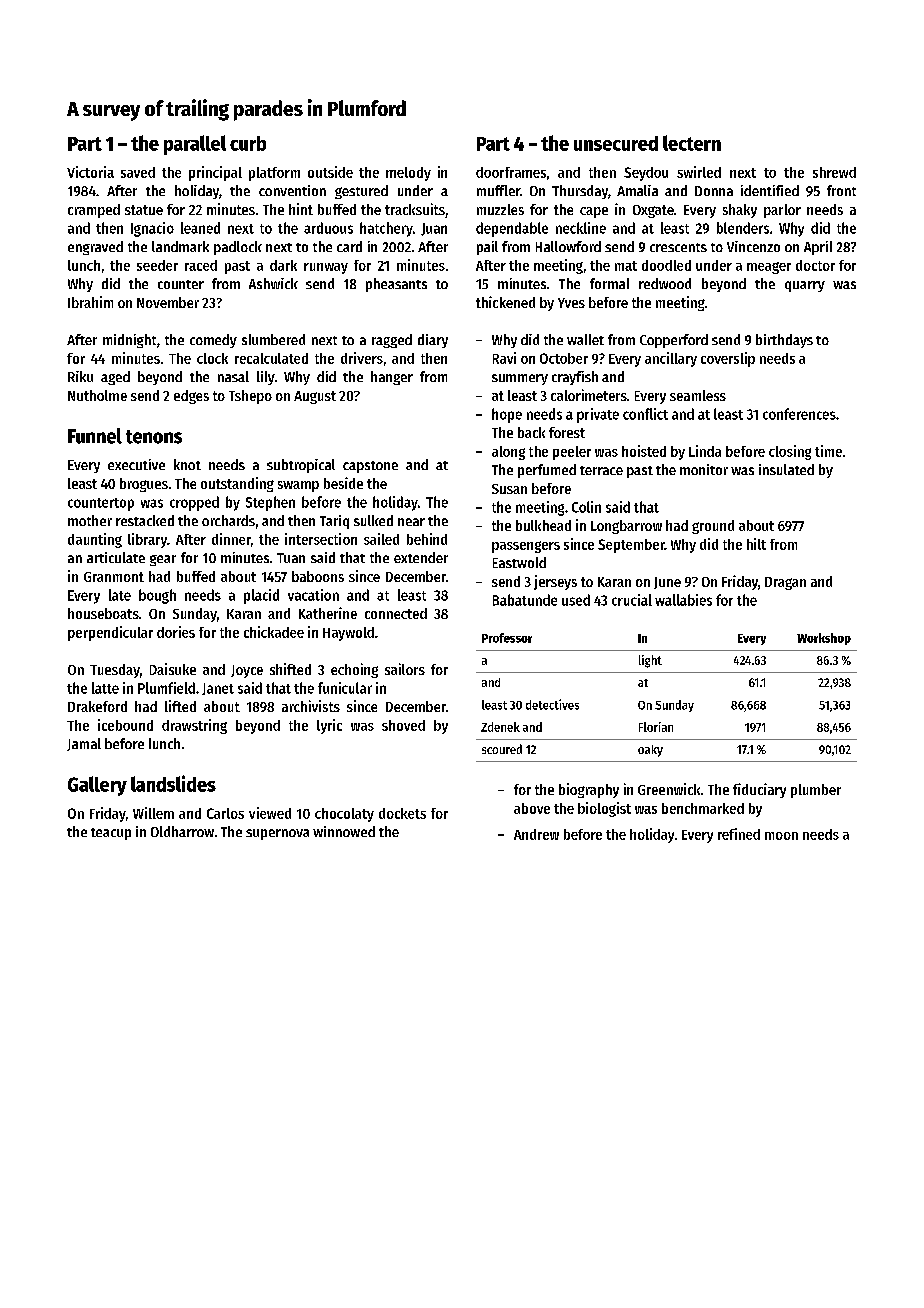 The width and height of the page is (924, 1308). What do you see at coordinates (273, 283) in the page?
I see `Ashwick` at bounding box center [273, 283].
